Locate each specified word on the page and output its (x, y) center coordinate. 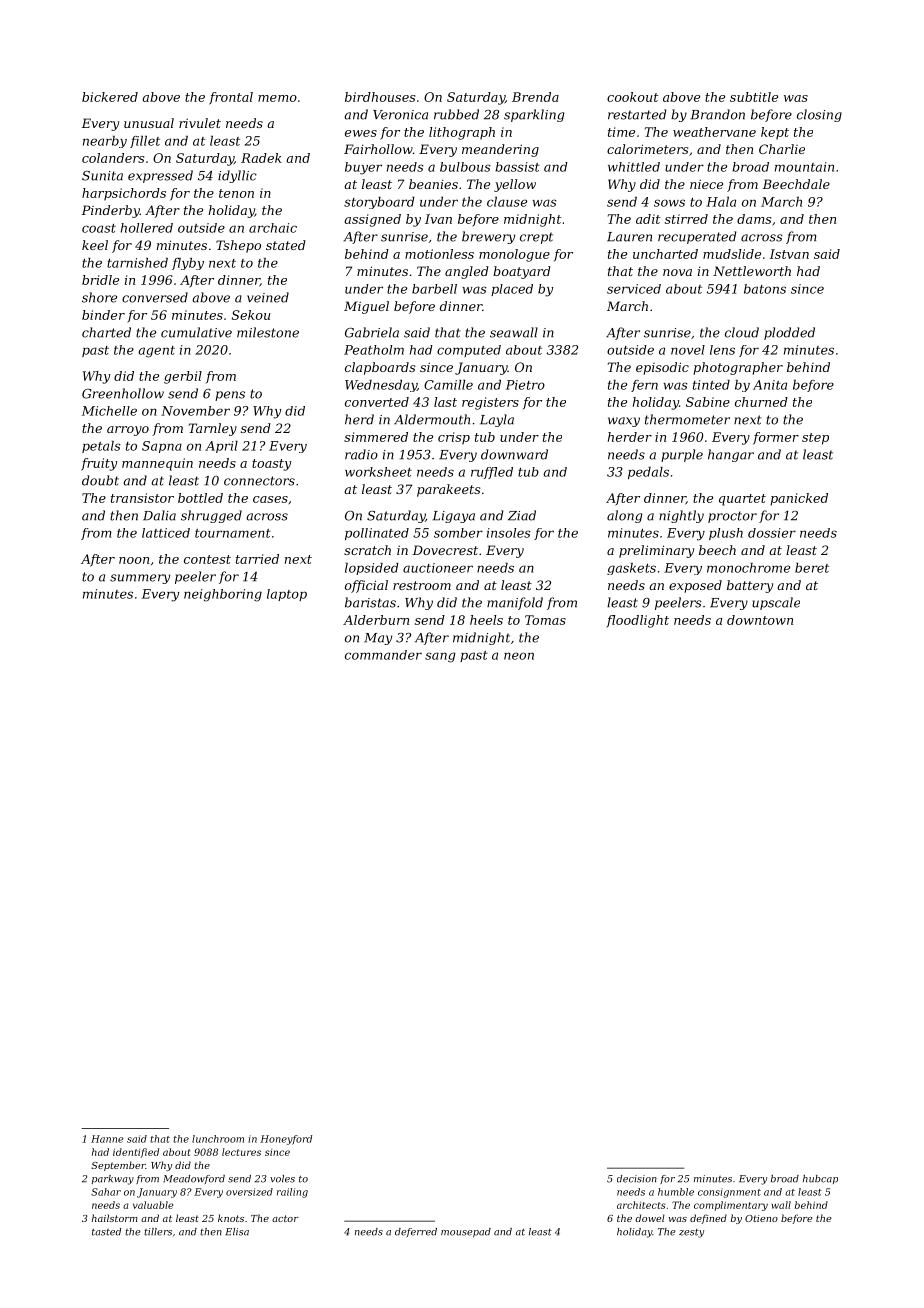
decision (637, 1179)
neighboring (223, 595)
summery (140, 579)
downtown (760, 620)
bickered (110, 97)
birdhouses (380, 97)
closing (819, 115)
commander (383, 655)
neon (519, 656)
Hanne (107, 1139)
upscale (776, 603)
